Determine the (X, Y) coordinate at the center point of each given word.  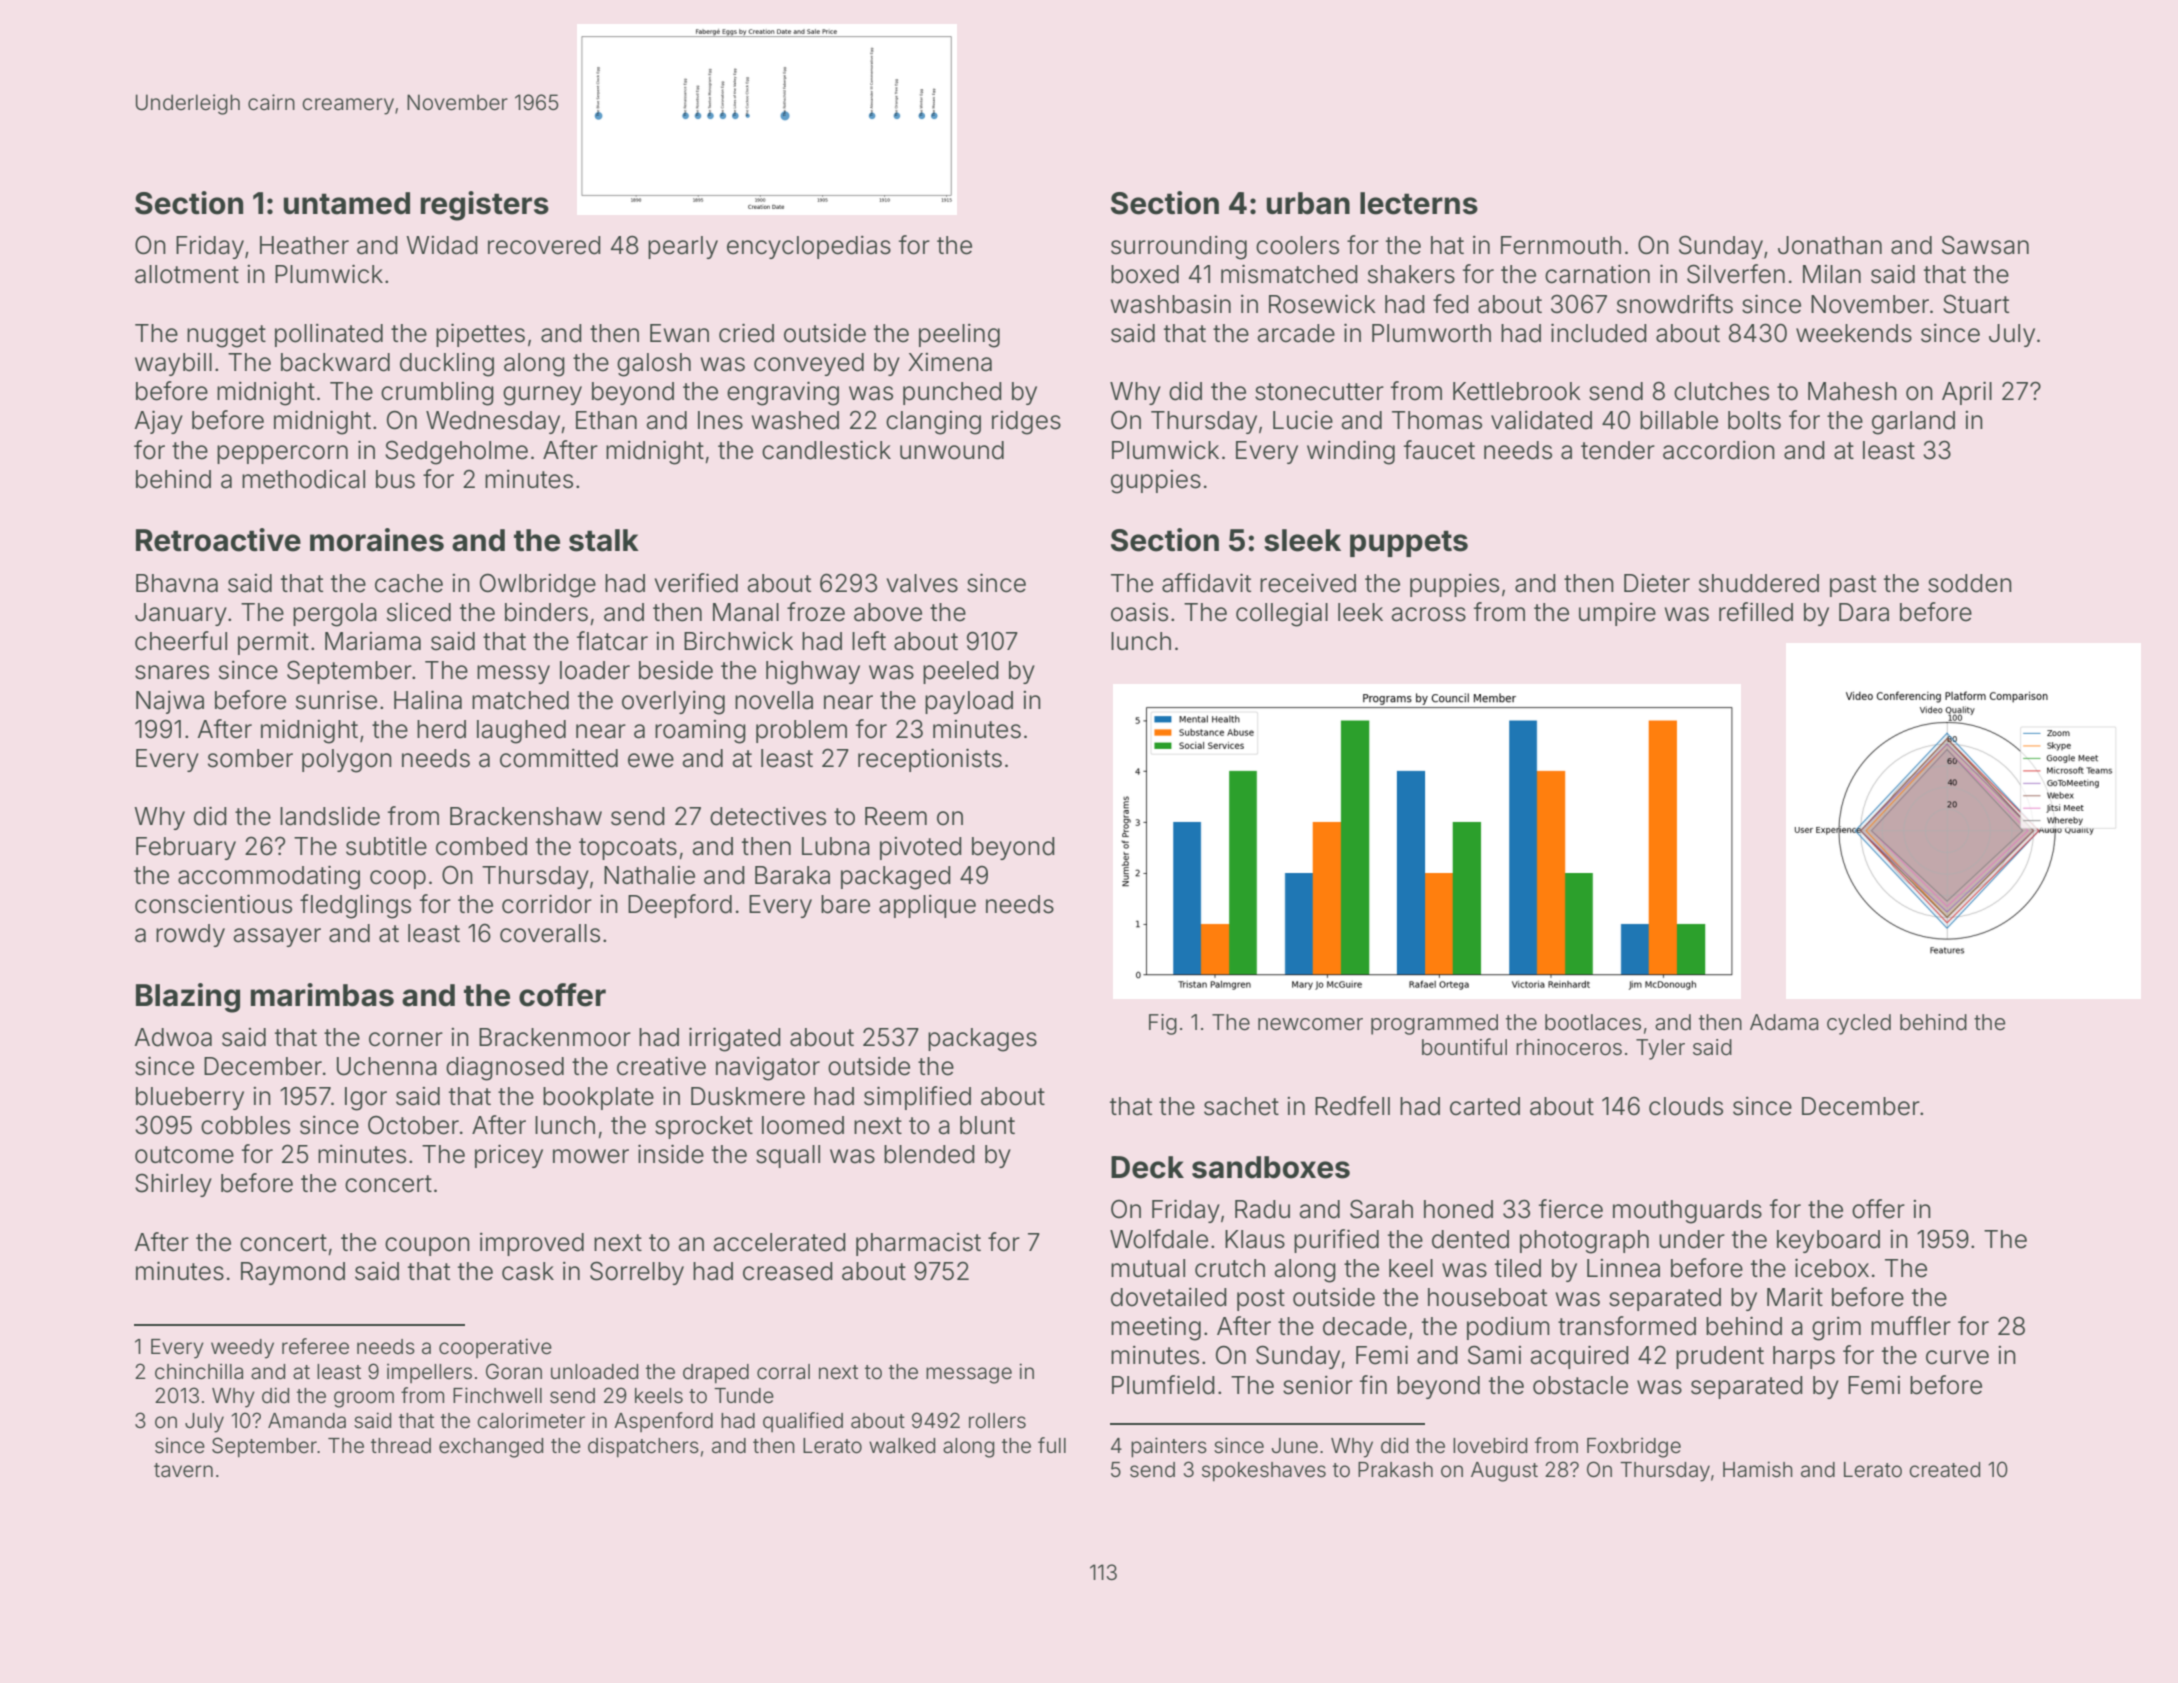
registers (485, 206)
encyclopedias (809, 247)
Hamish (1758, 1469)
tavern (183, 1470)
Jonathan (1830, 245)
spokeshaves (1264, 1471)
